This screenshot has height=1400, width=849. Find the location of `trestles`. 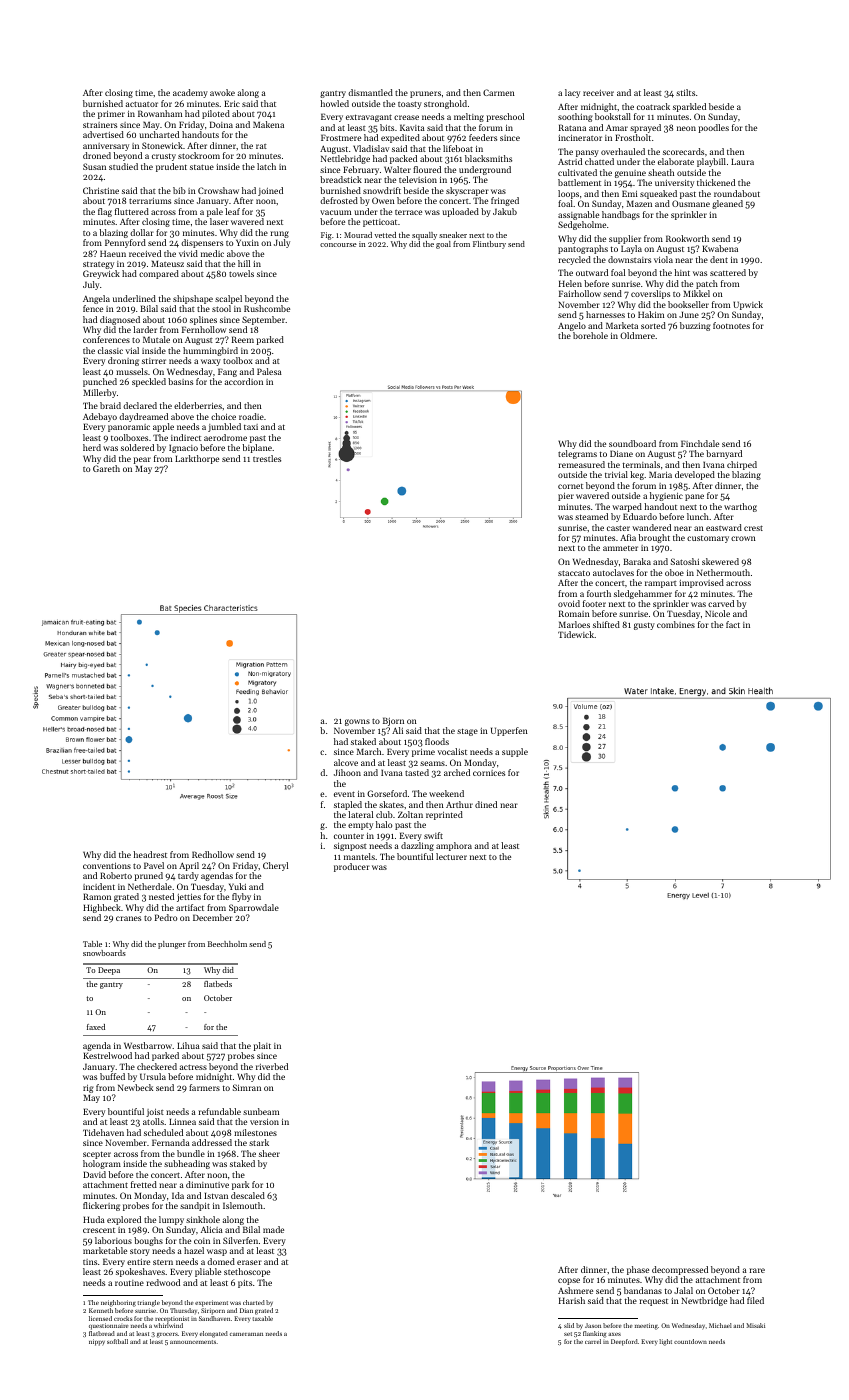

trestles is located at coordinates (267, 458).
